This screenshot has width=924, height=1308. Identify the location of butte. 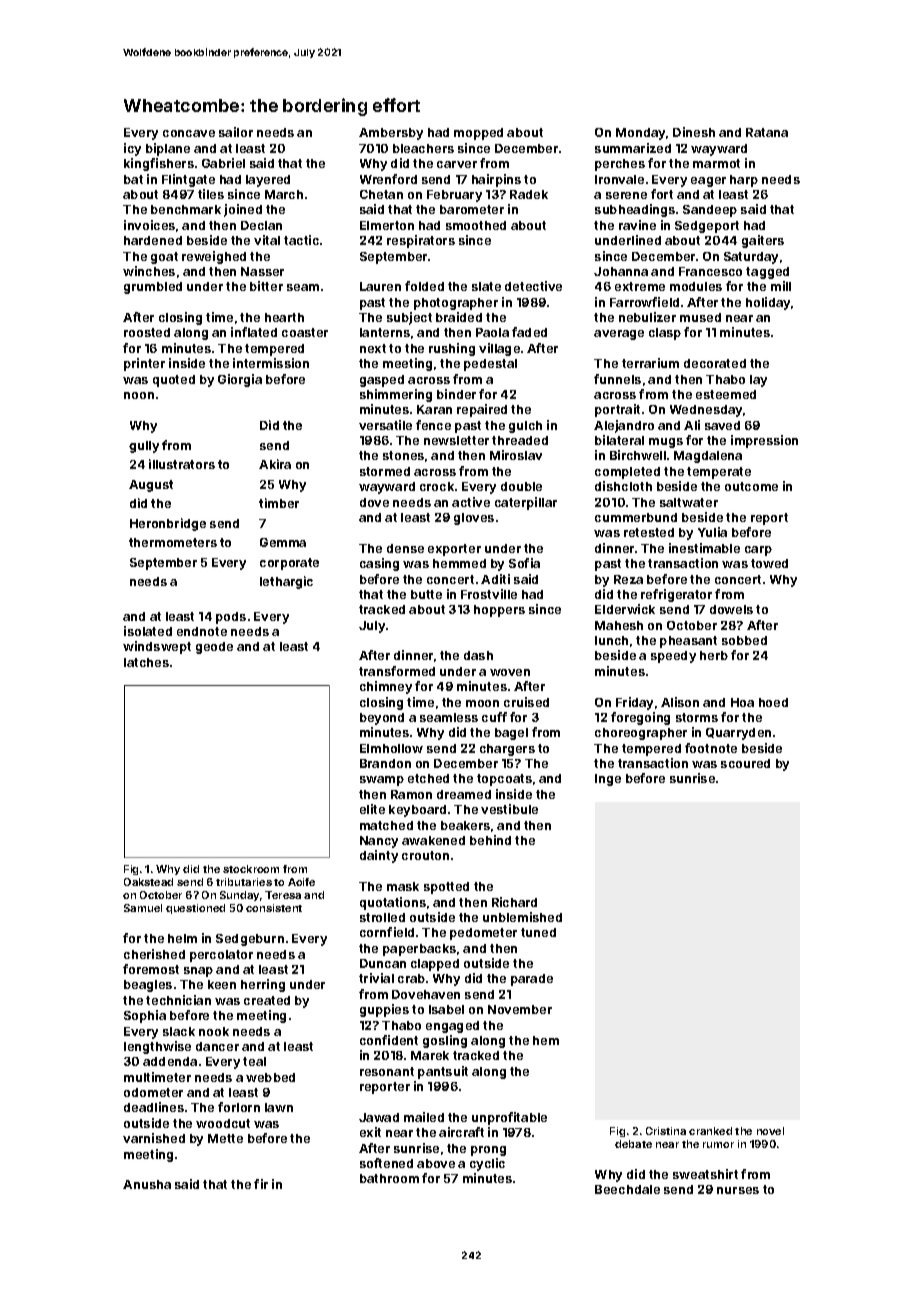
(426, 594).
